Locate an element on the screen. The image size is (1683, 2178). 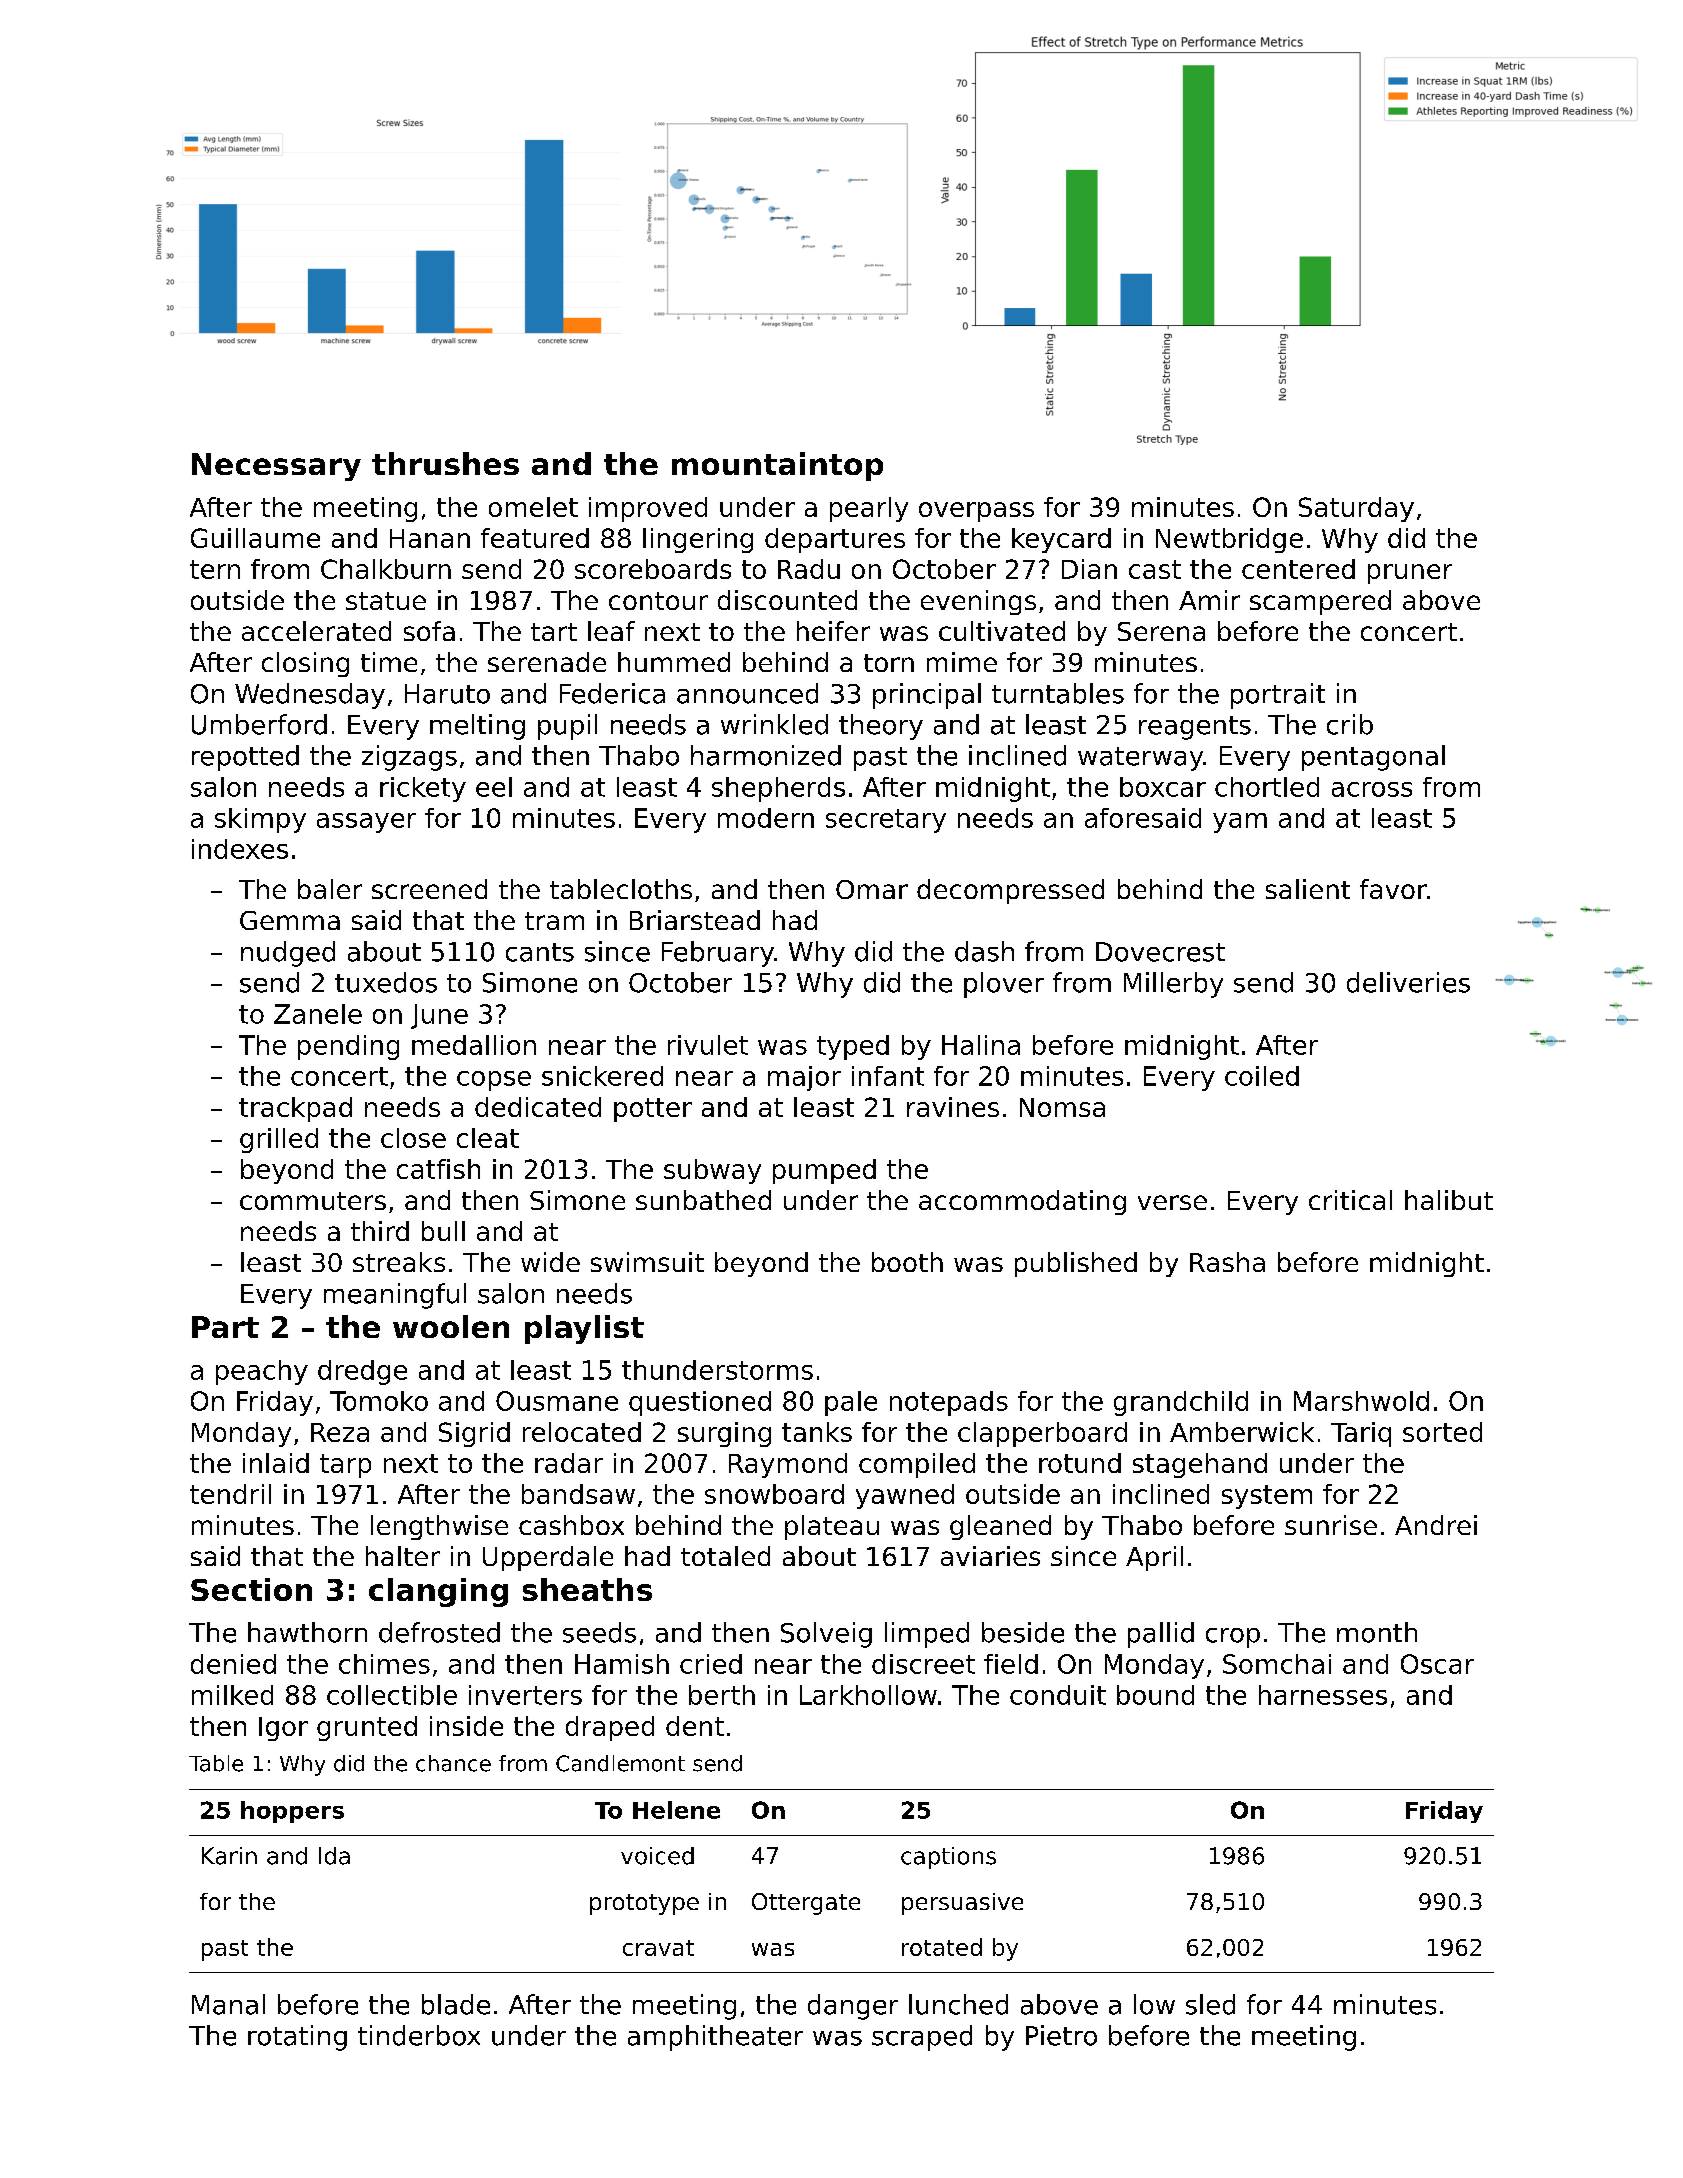
decompressed is located at coordinates (1010, 891).
